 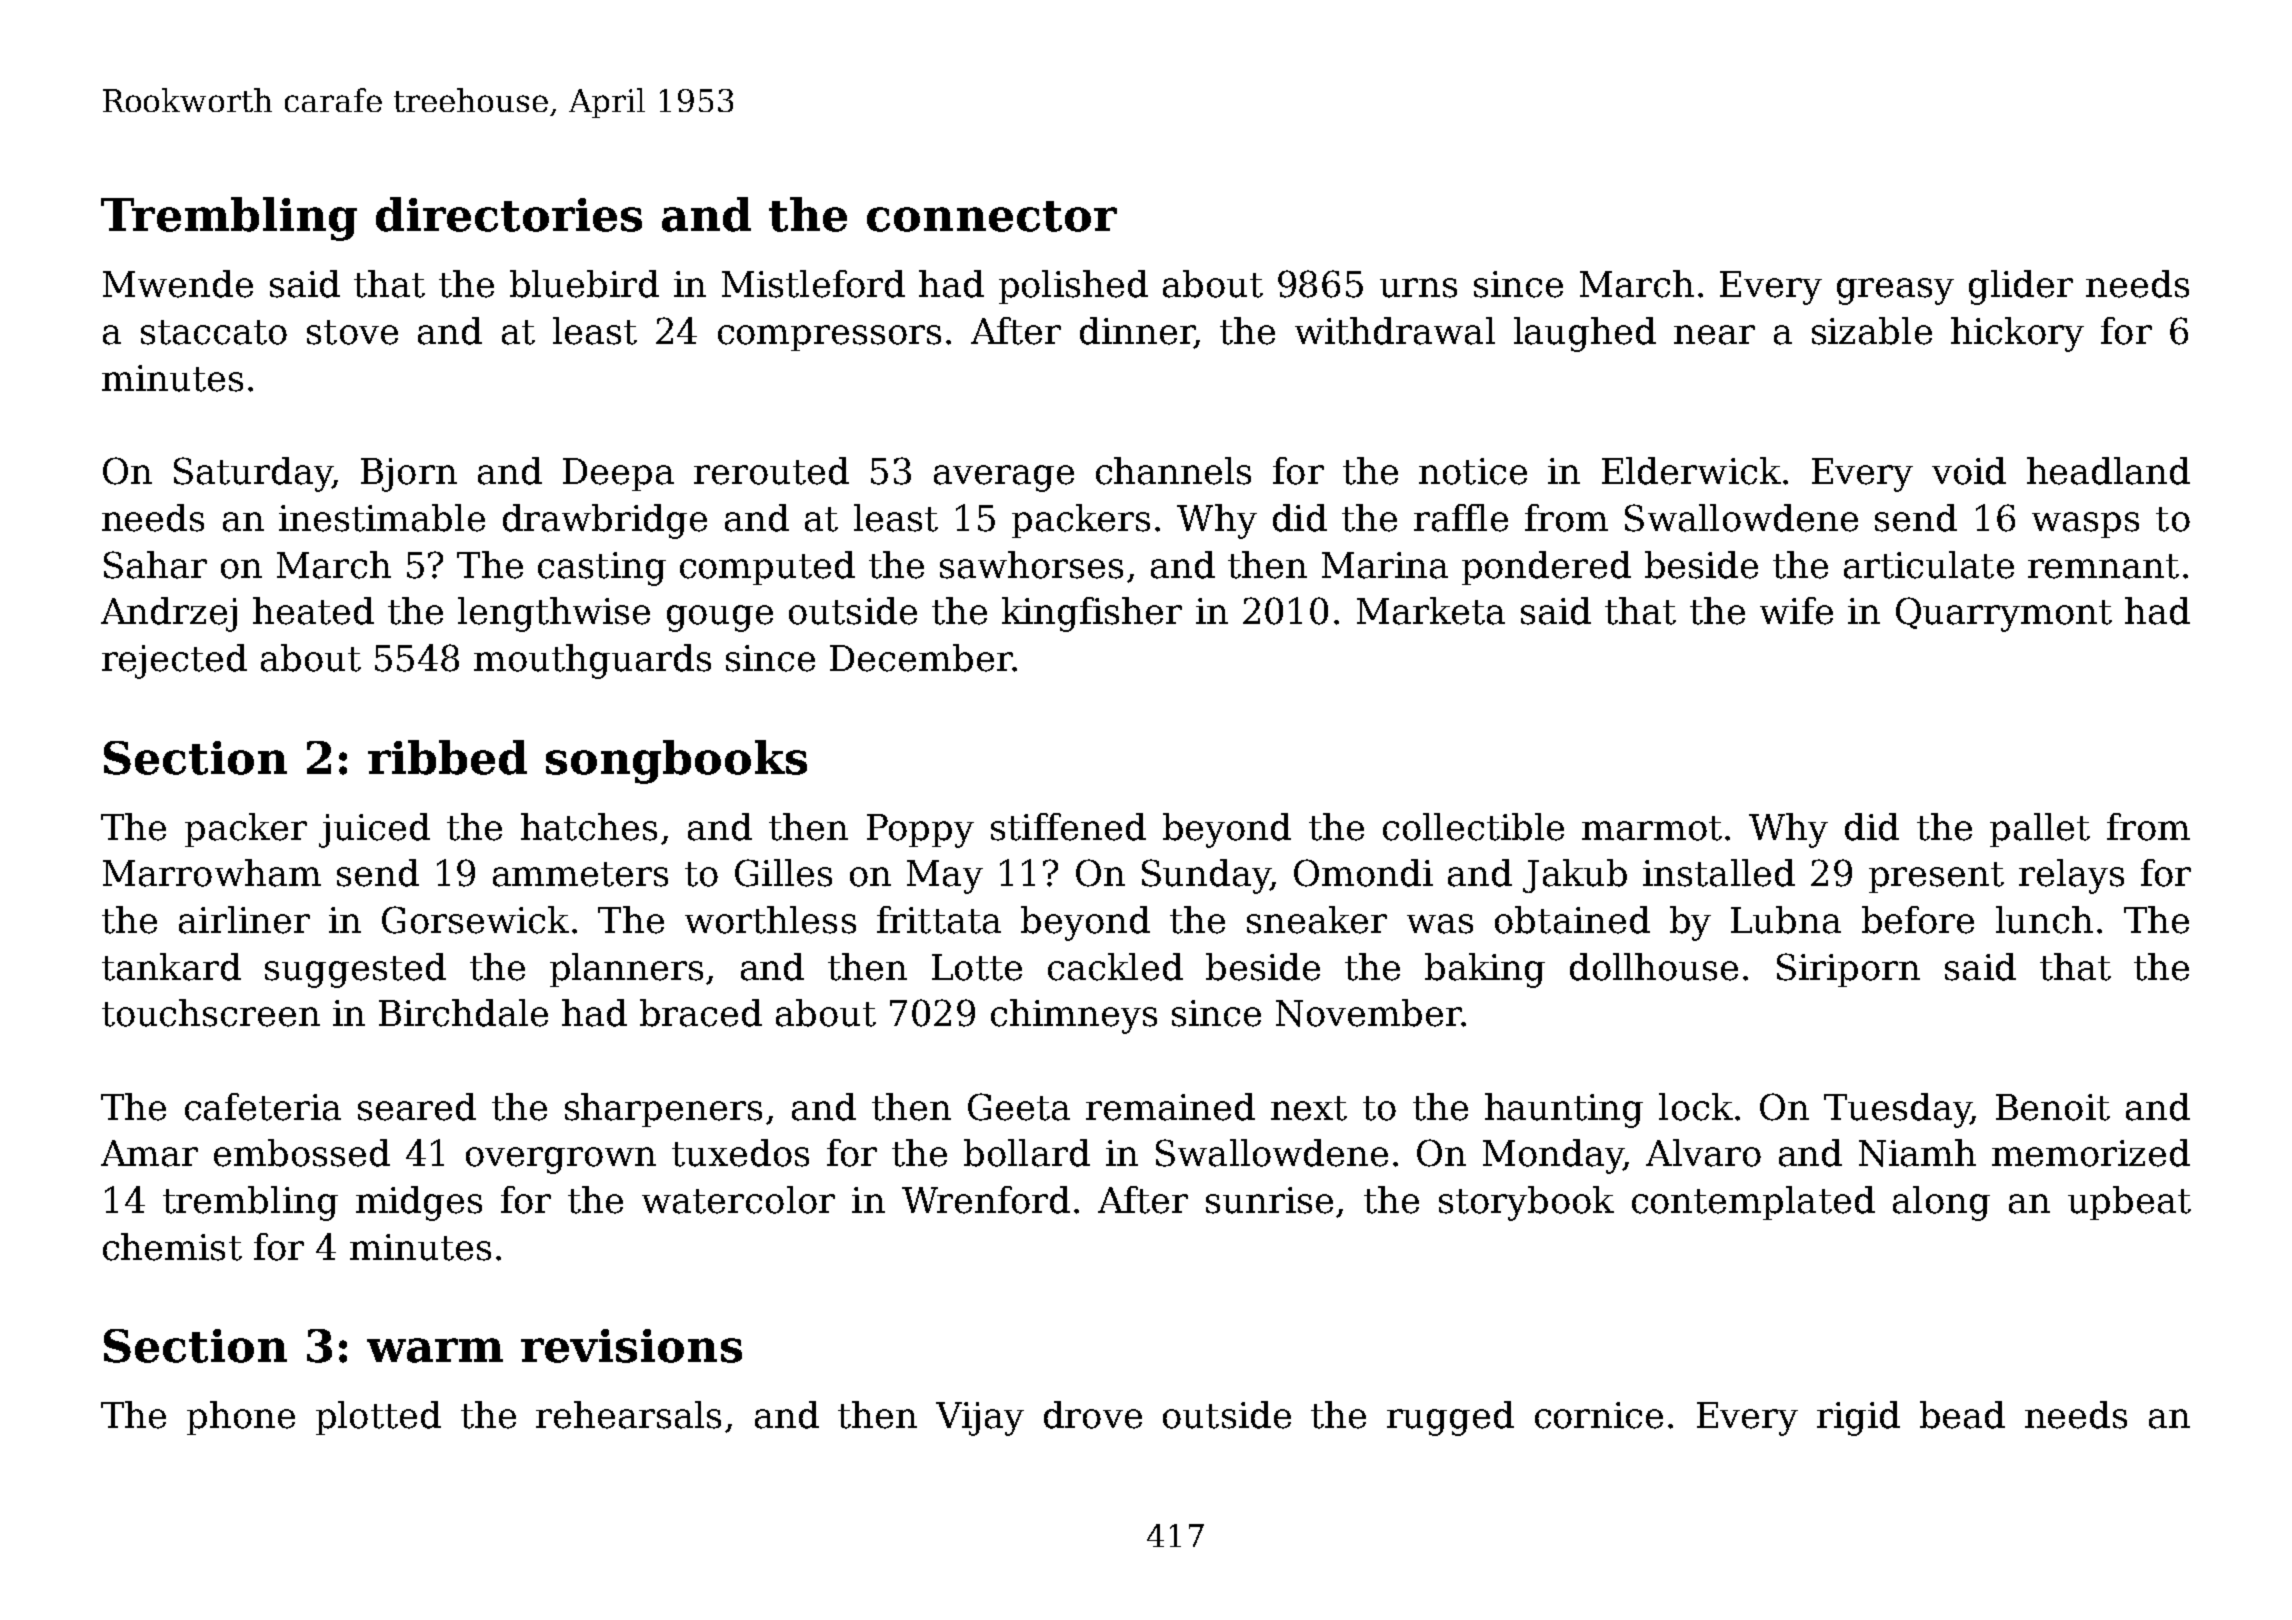 I want to click on cafeteria, so click(x=263, y=1107).
